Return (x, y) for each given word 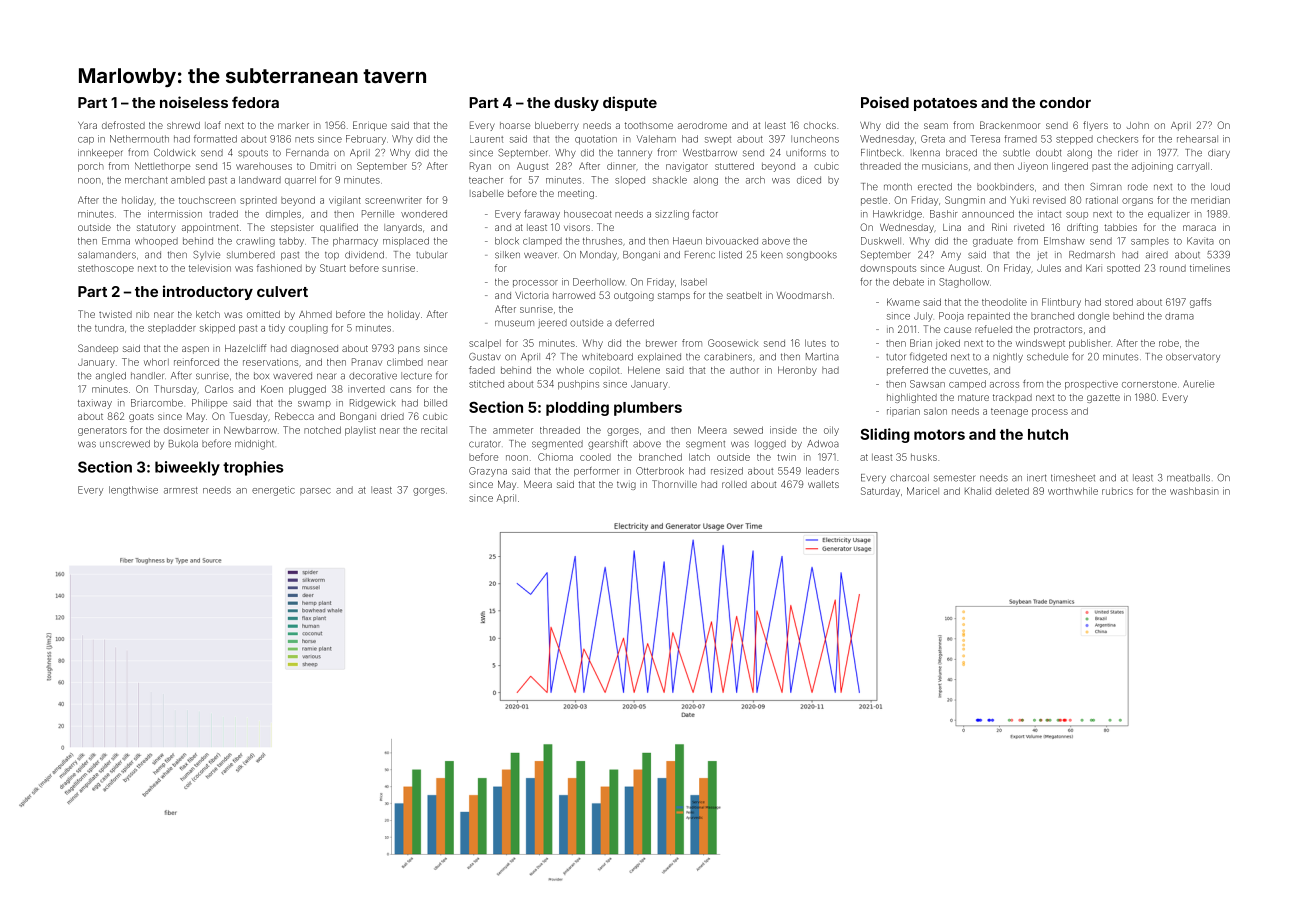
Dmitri (323, 166)
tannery (635, 154)
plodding (577, 408)
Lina (952, 227)
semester (955, 478)
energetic (273, 491)
